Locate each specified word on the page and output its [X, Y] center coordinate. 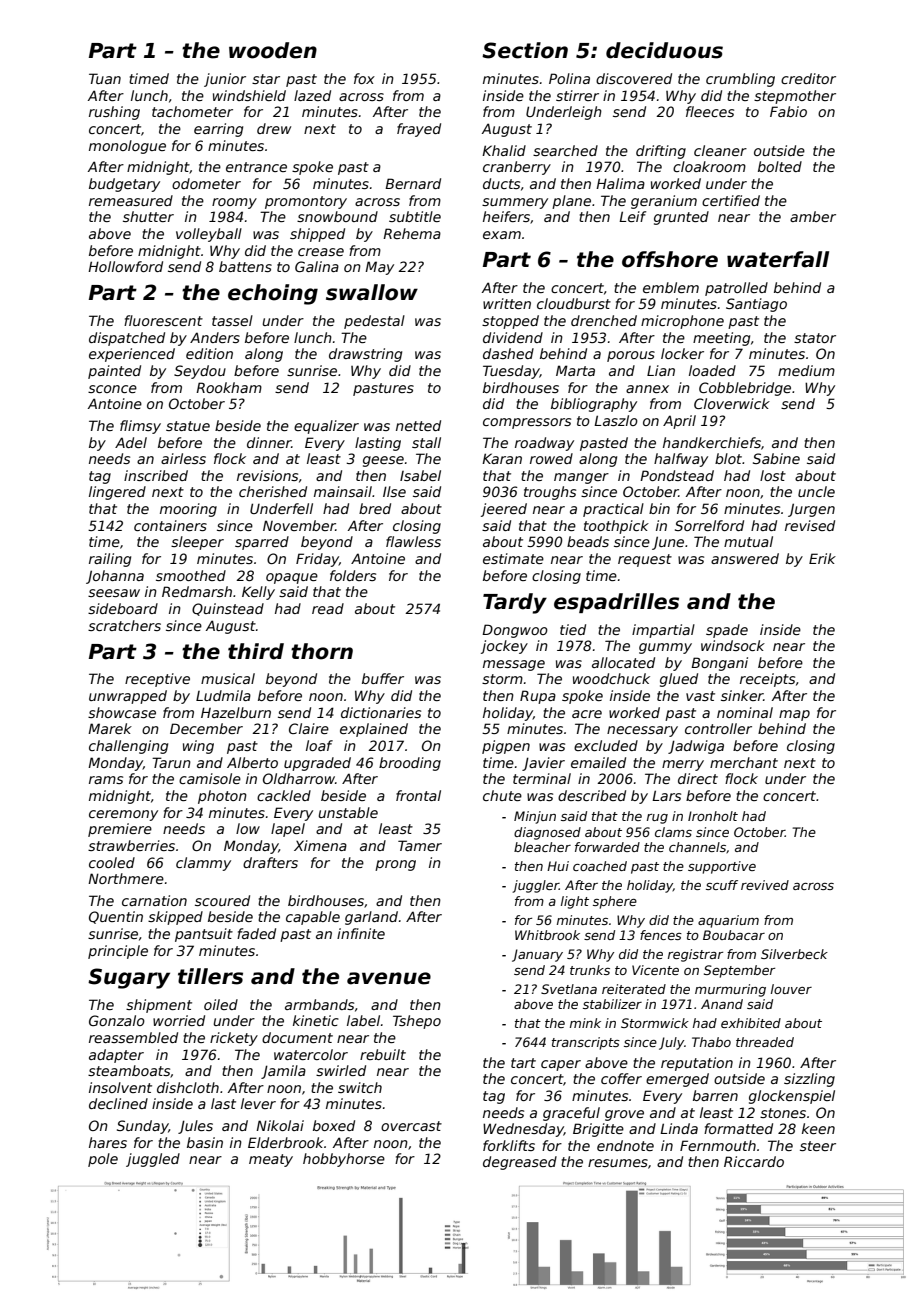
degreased [520, 1163]
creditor [808, 78]
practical [613, 510]
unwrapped [128, 697]
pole [103, 1160]
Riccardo [754, 1161]
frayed [419, 130]
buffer [383, 678]
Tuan [105, 78]
